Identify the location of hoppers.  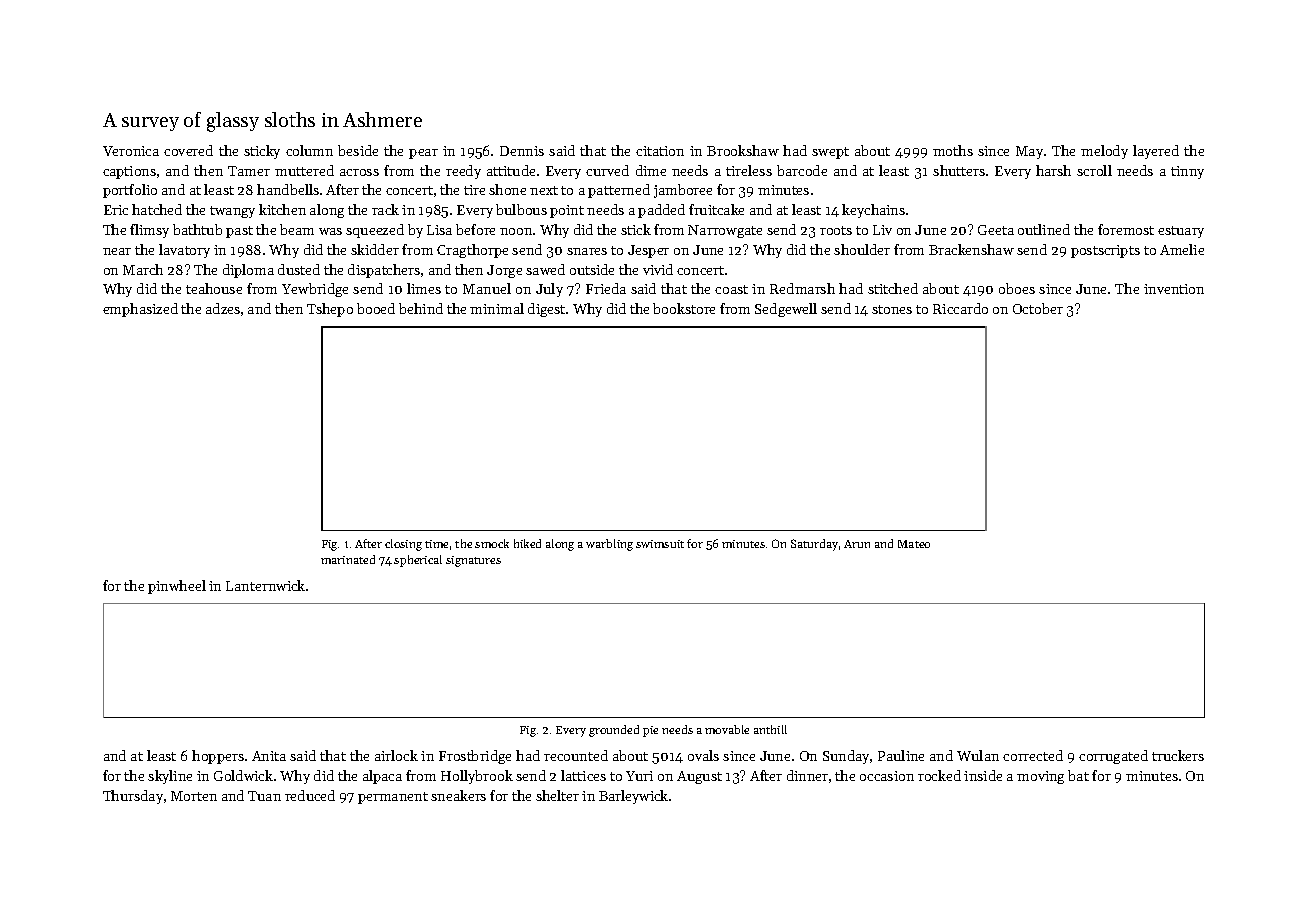
(218, 757).
